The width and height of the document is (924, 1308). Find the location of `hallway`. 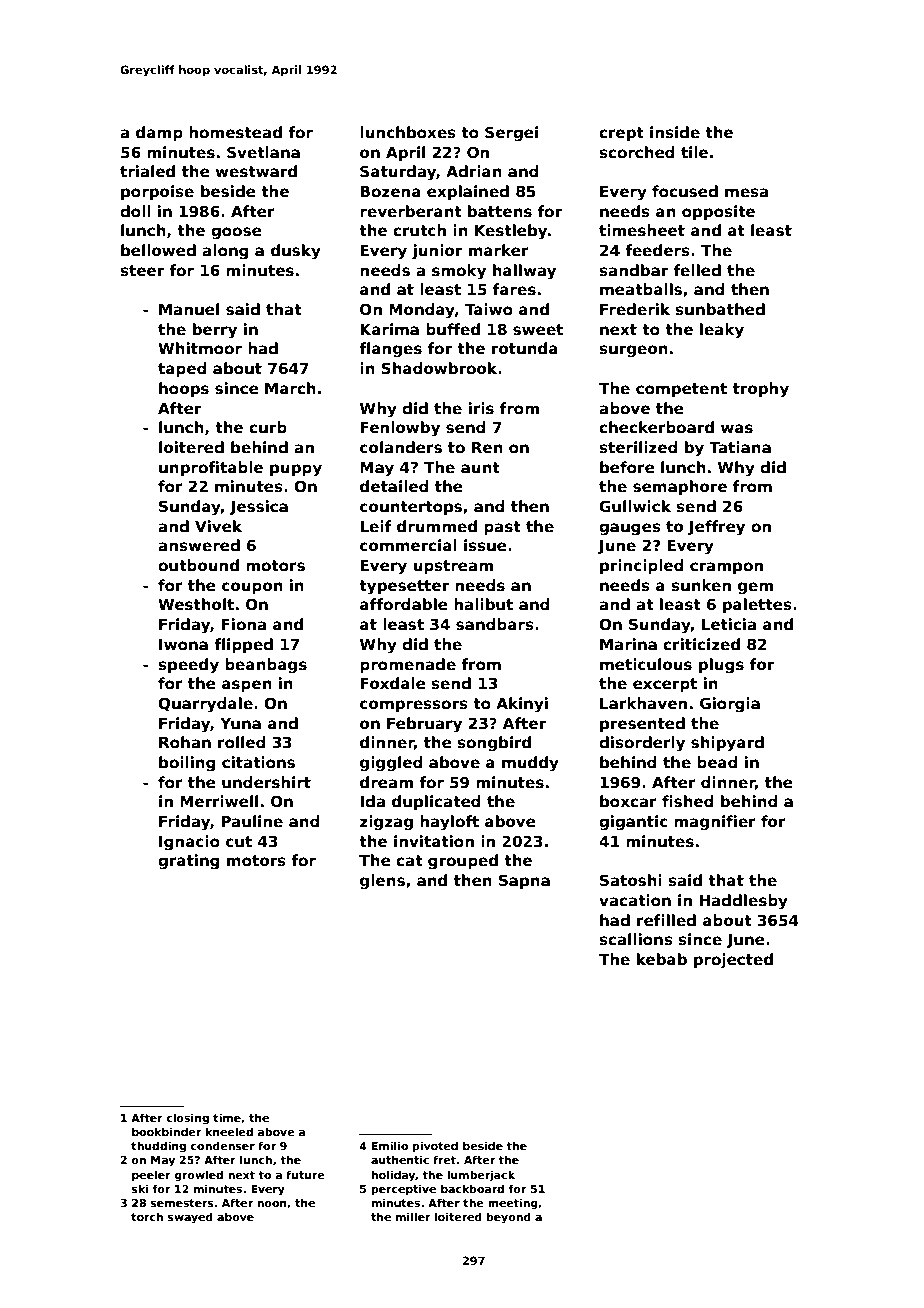

hallway is located at coordinates (524, 272).
